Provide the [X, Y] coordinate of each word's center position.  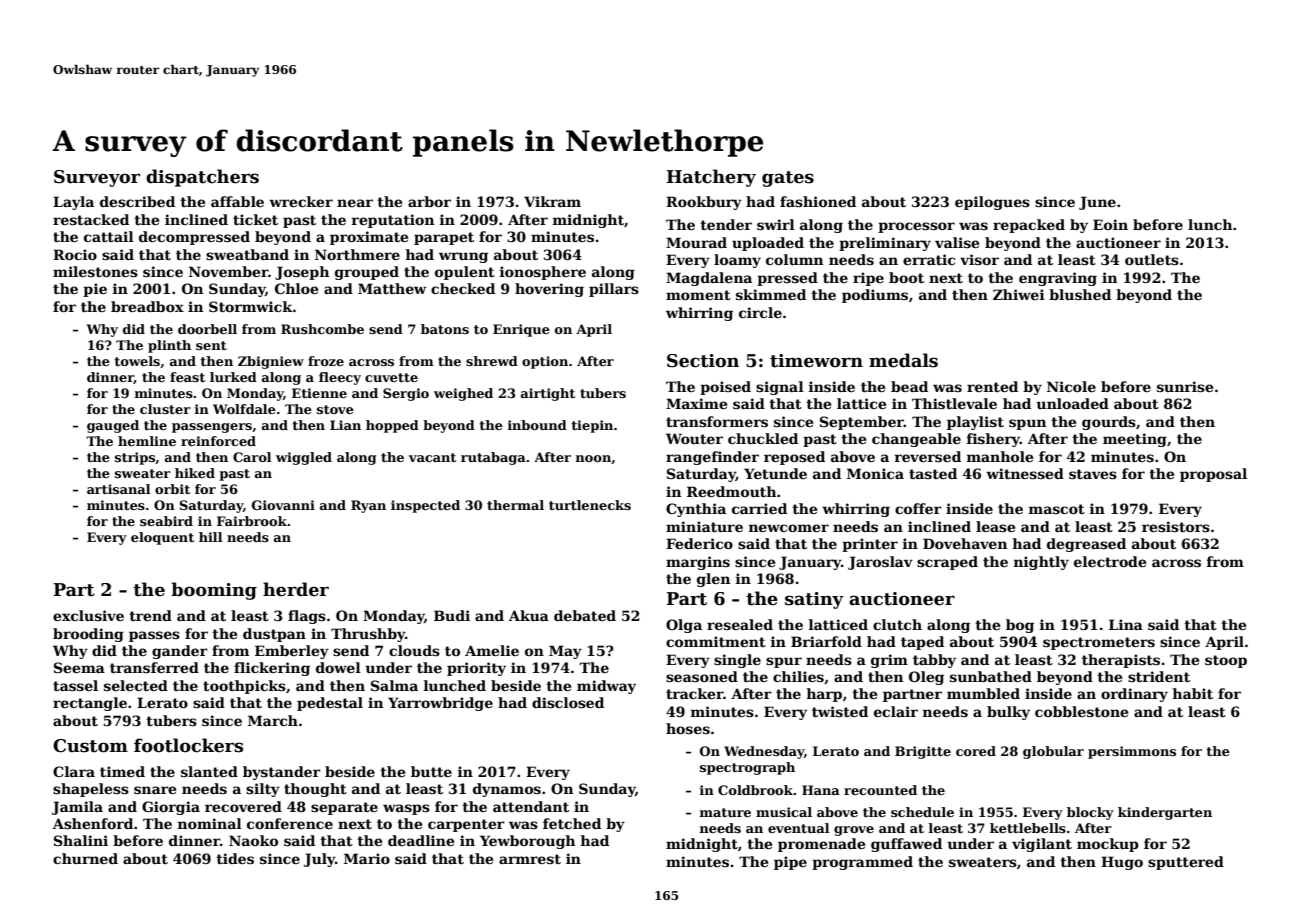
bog [1020, 626]
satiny [814, 600]
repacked [1029, 226]
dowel [338, 667]
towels [137, 361]
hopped [392, 426]
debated [585, 615]
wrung [463, 257]
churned [85, 858]
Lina [1126, 624]
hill [210, 537]
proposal [1213, 475]
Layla [73, 203]
